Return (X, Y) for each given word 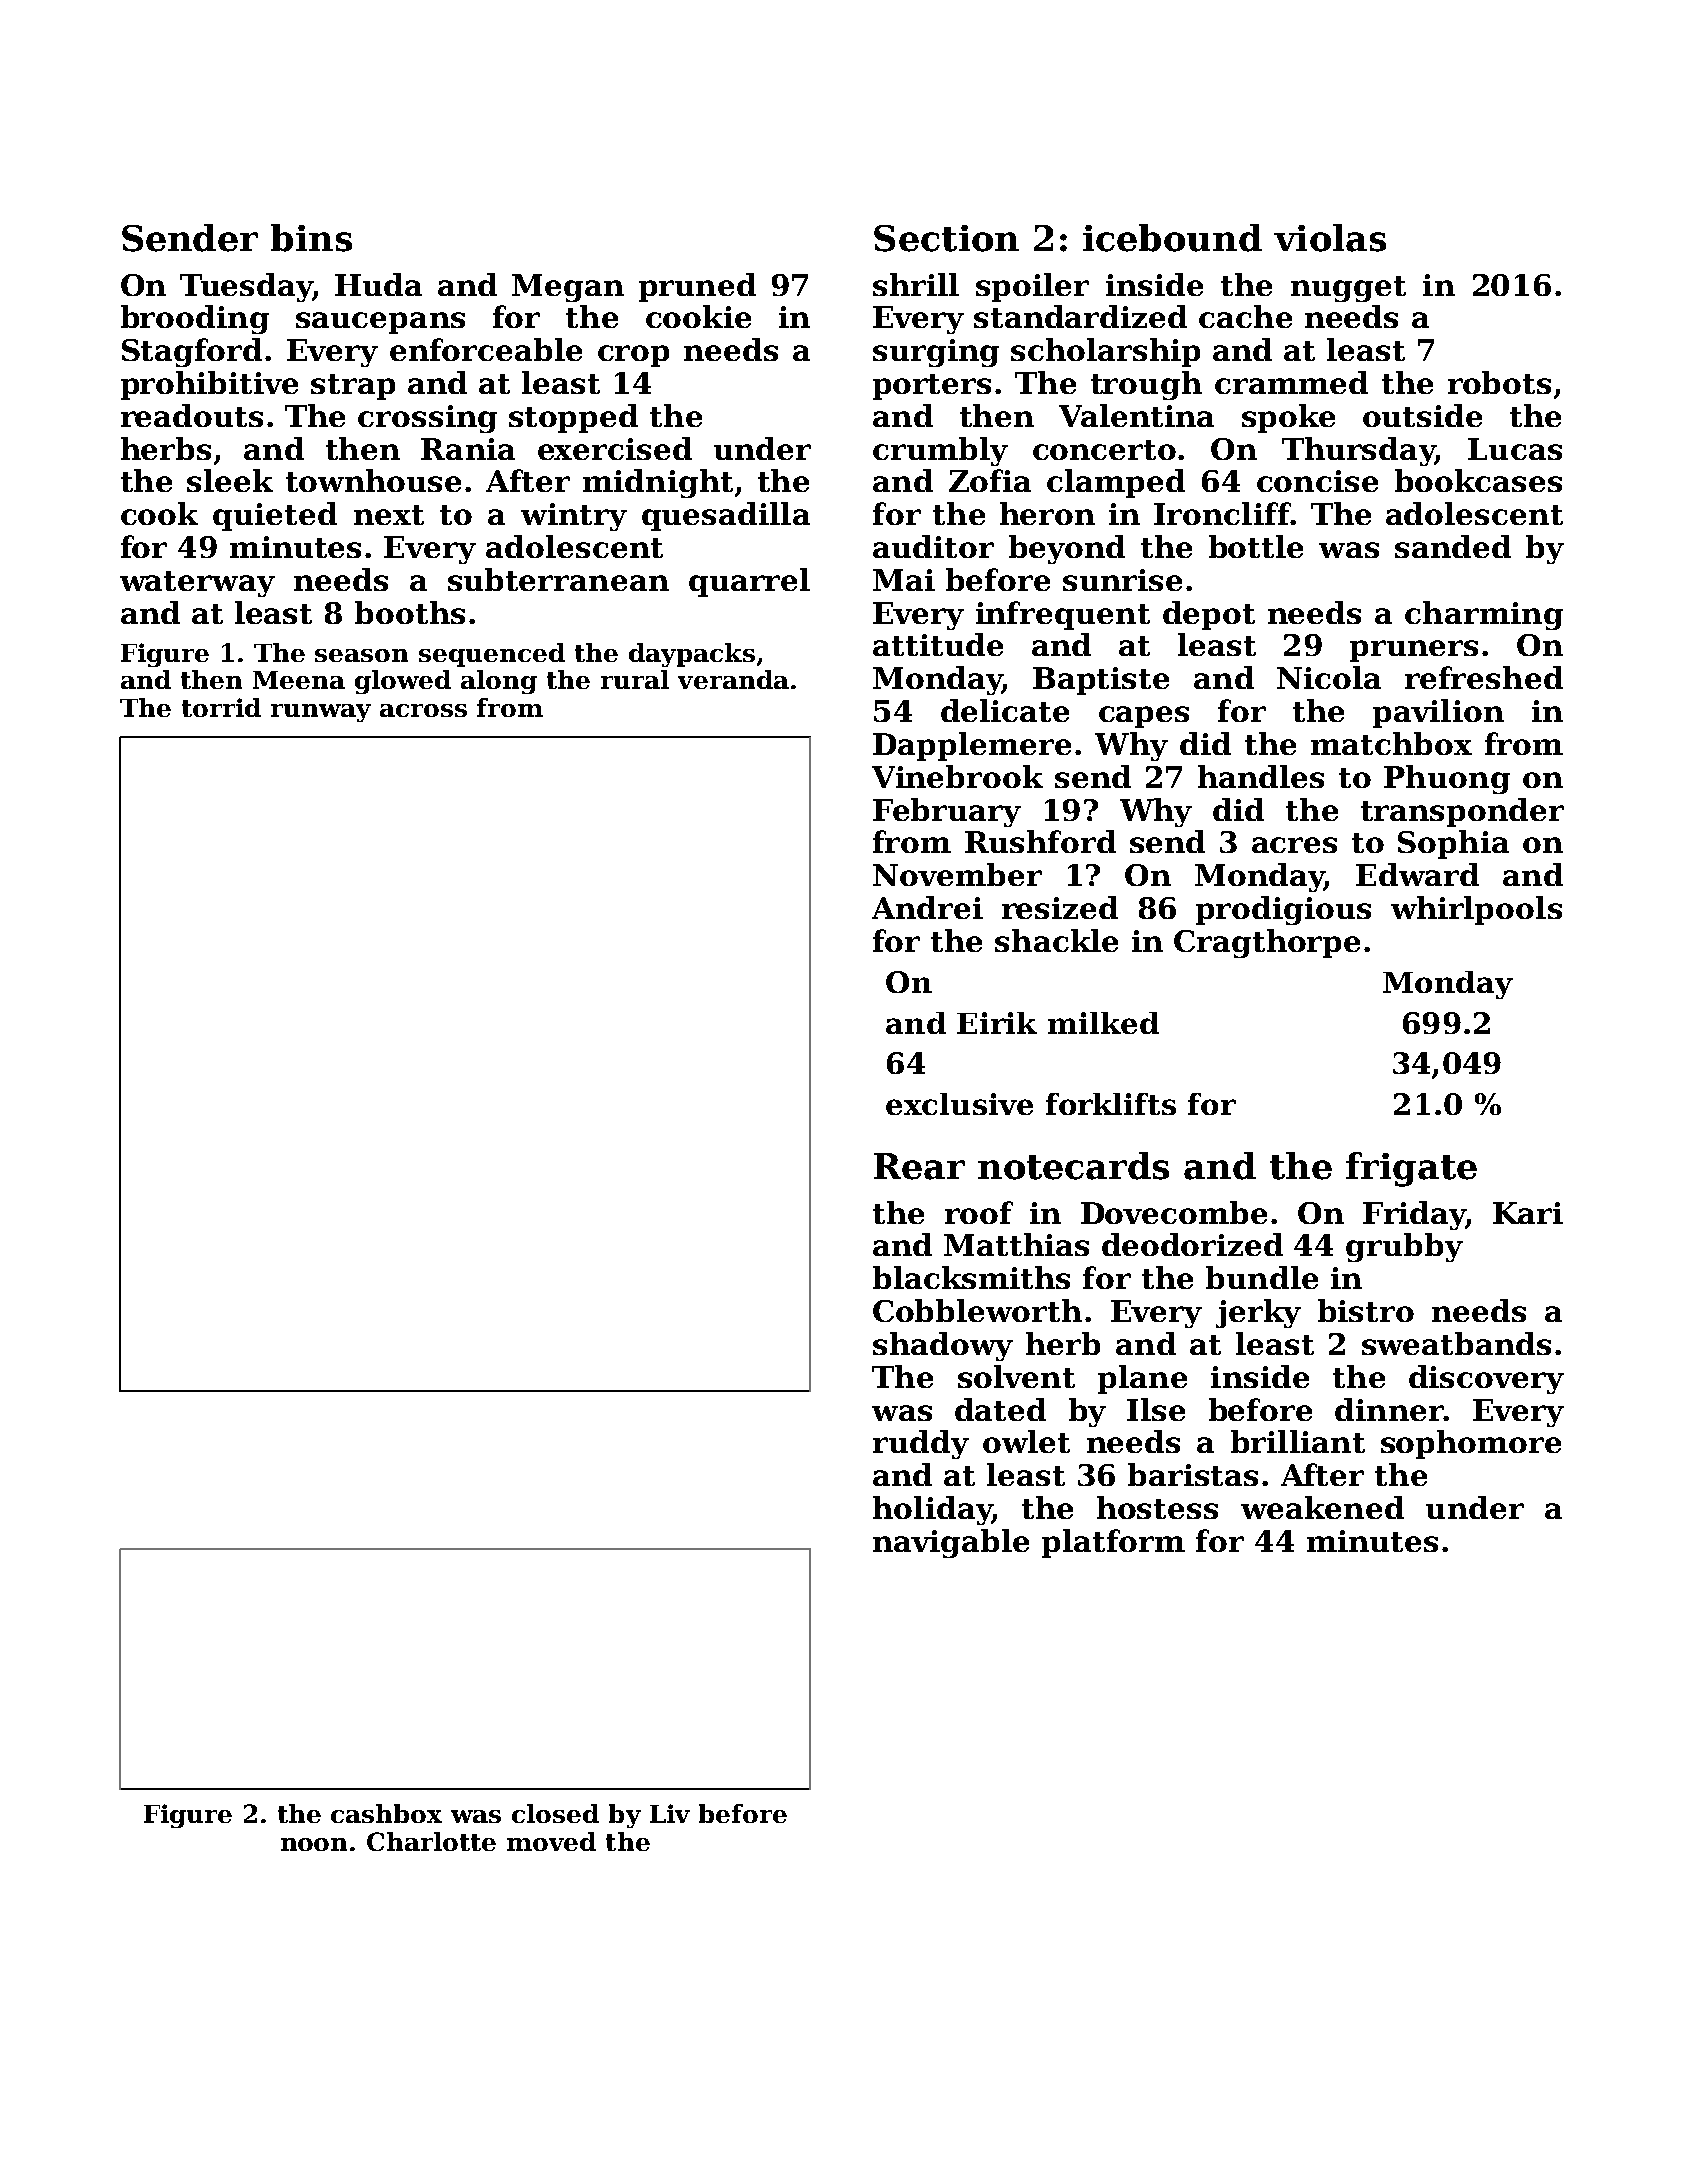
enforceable (486, 349)
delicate (1005, 710)
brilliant (1298, 1441)
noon (314, 1844)
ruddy (921, 1444)
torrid (221, 707)
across (423, 710)
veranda (733, 679)
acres (1294, 845)
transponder (1462, 812)
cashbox (386, 1813)
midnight (658, 483)
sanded (1453, 546)
